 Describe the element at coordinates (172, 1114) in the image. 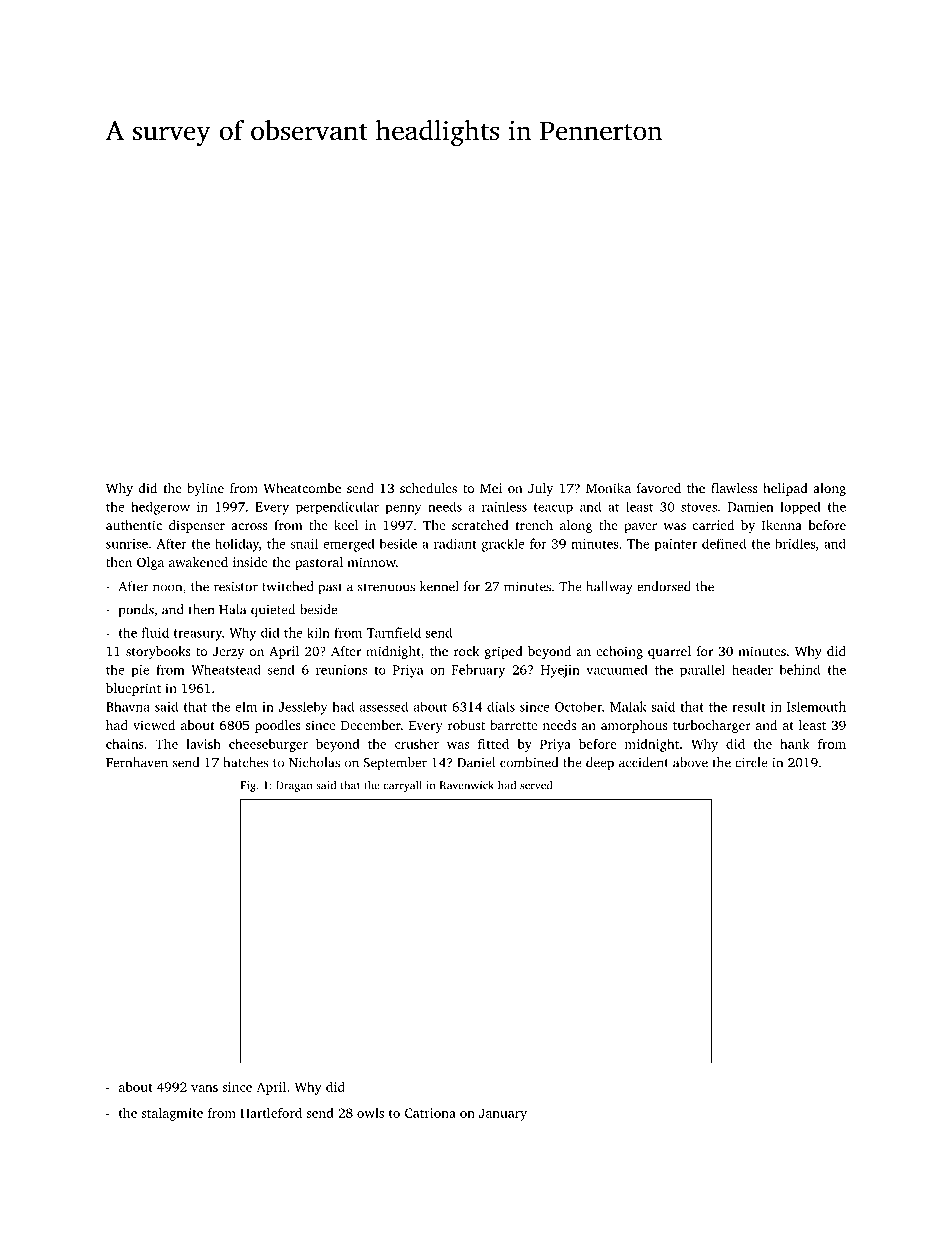

I see `stalagmite` at that location.
